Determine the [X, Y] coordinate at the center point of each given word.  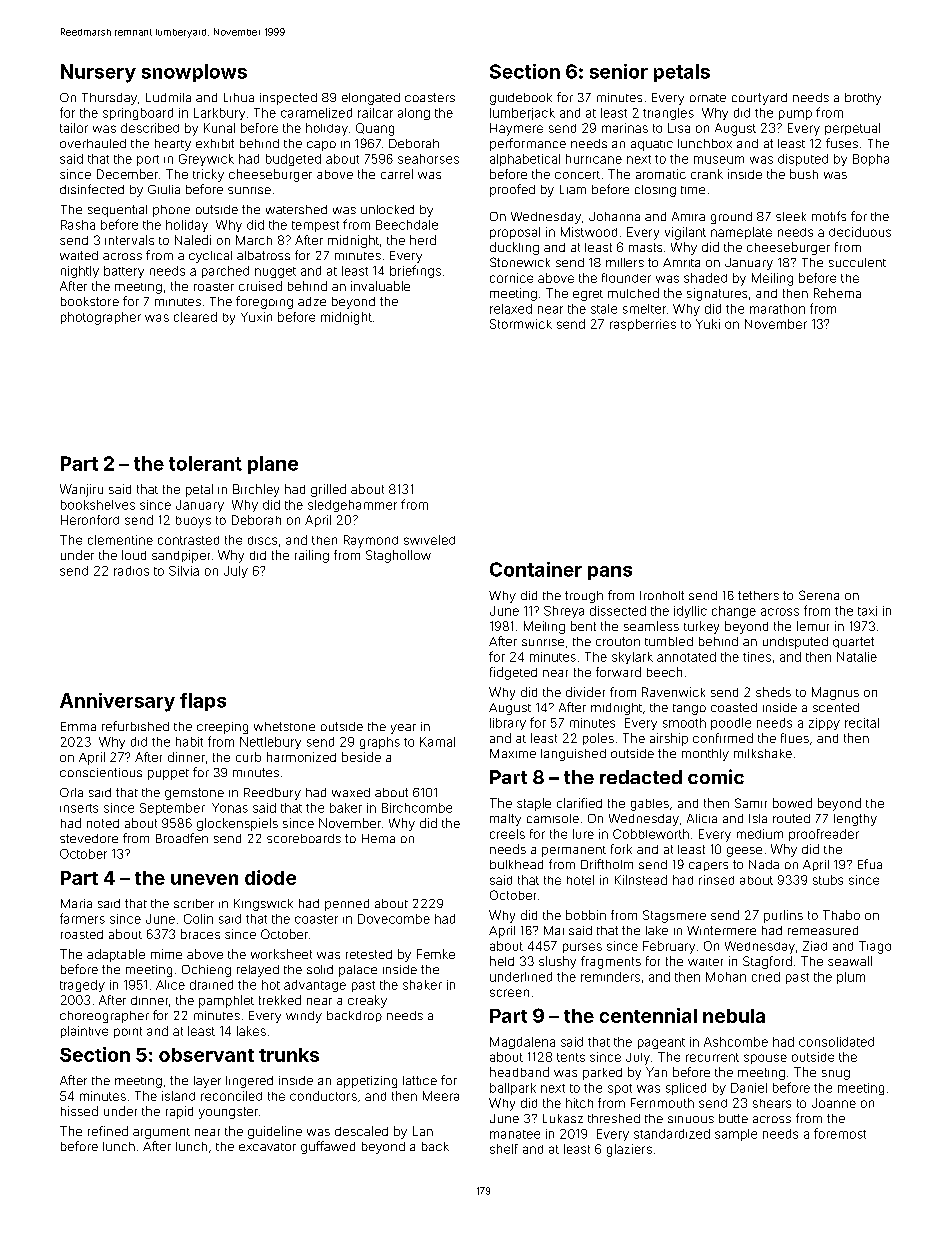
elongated [371, 99]
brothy [863, 99]
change [734, 612]
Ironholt [662, 595]
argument [161, 1133]
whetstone [284, 726]
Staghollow [398, 556]
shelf [504, 1149]
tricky [208, 175]
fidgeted [513, 673]
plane [273, 465]
